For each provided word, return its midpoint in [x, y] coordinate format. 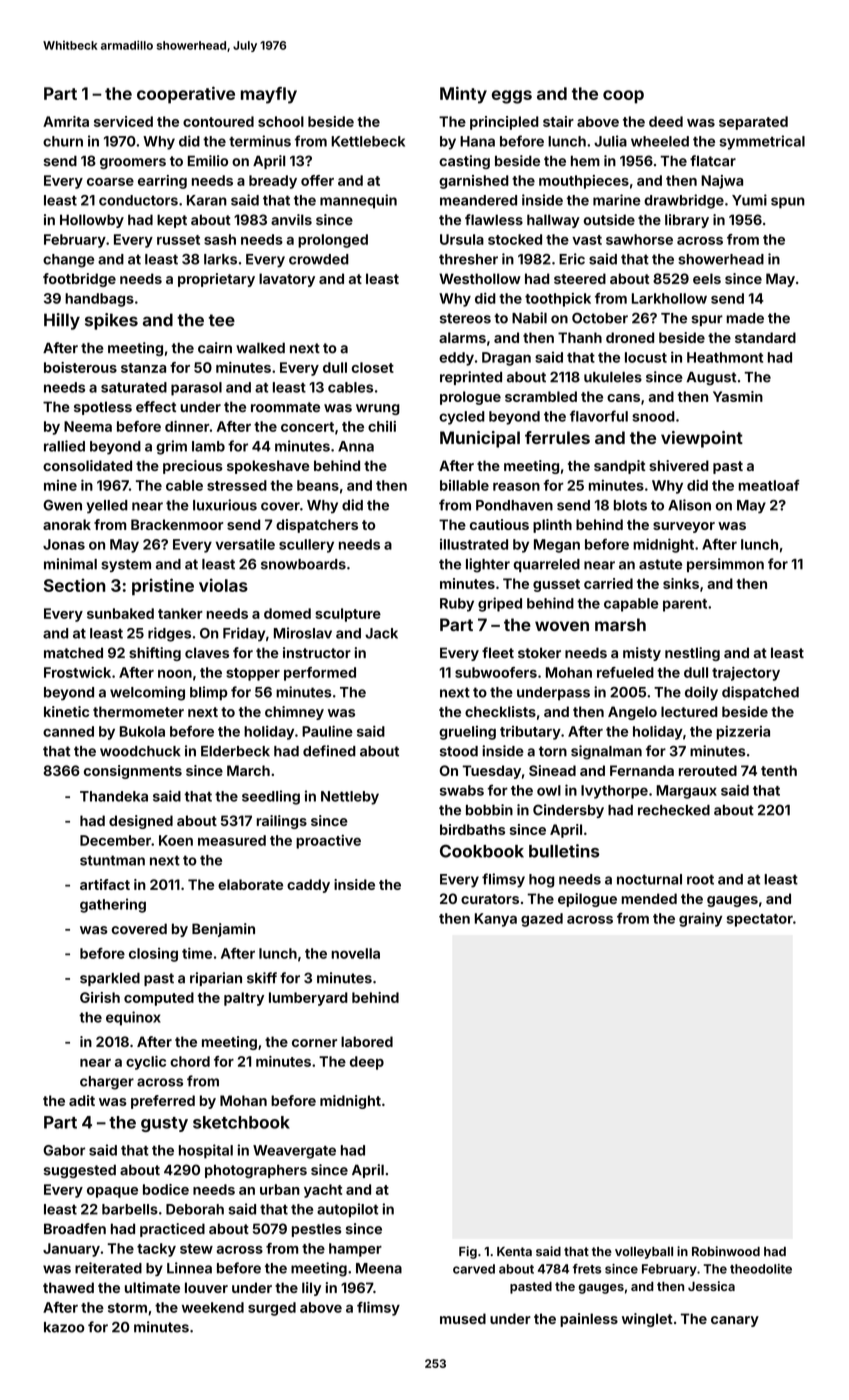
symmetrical [762, 142]
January [71, 1250]
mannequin [358, 201]
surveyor [684, 527]
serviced [123, 121]
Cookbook [482, 851]
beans [318, 485]
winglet [647, 1320]
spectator [760, 920]
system [126, 565]
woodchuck [140, 751]
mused [463, 1318]
